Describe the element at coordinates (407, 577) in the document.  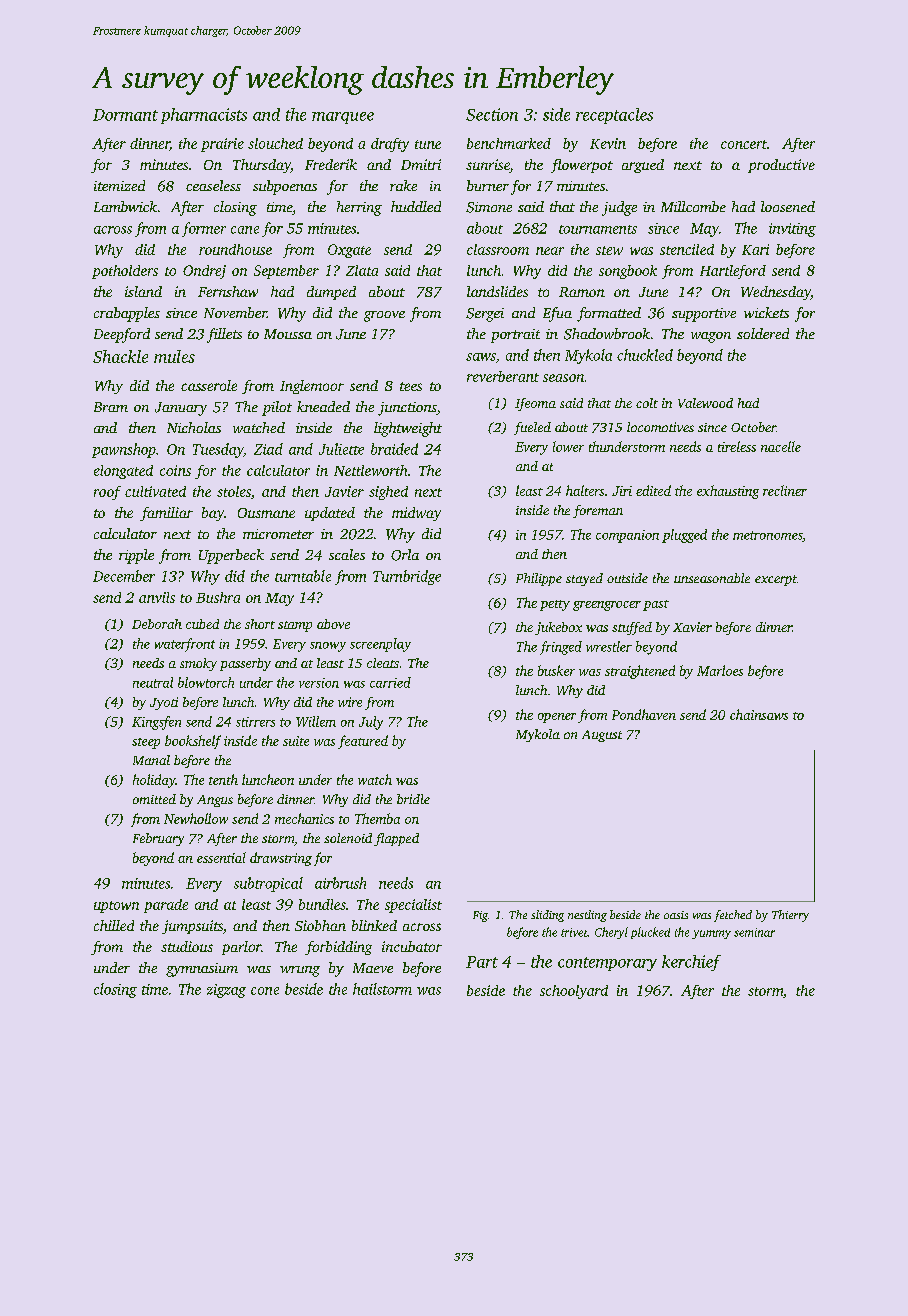
I see `Turnbridge` at that location.
